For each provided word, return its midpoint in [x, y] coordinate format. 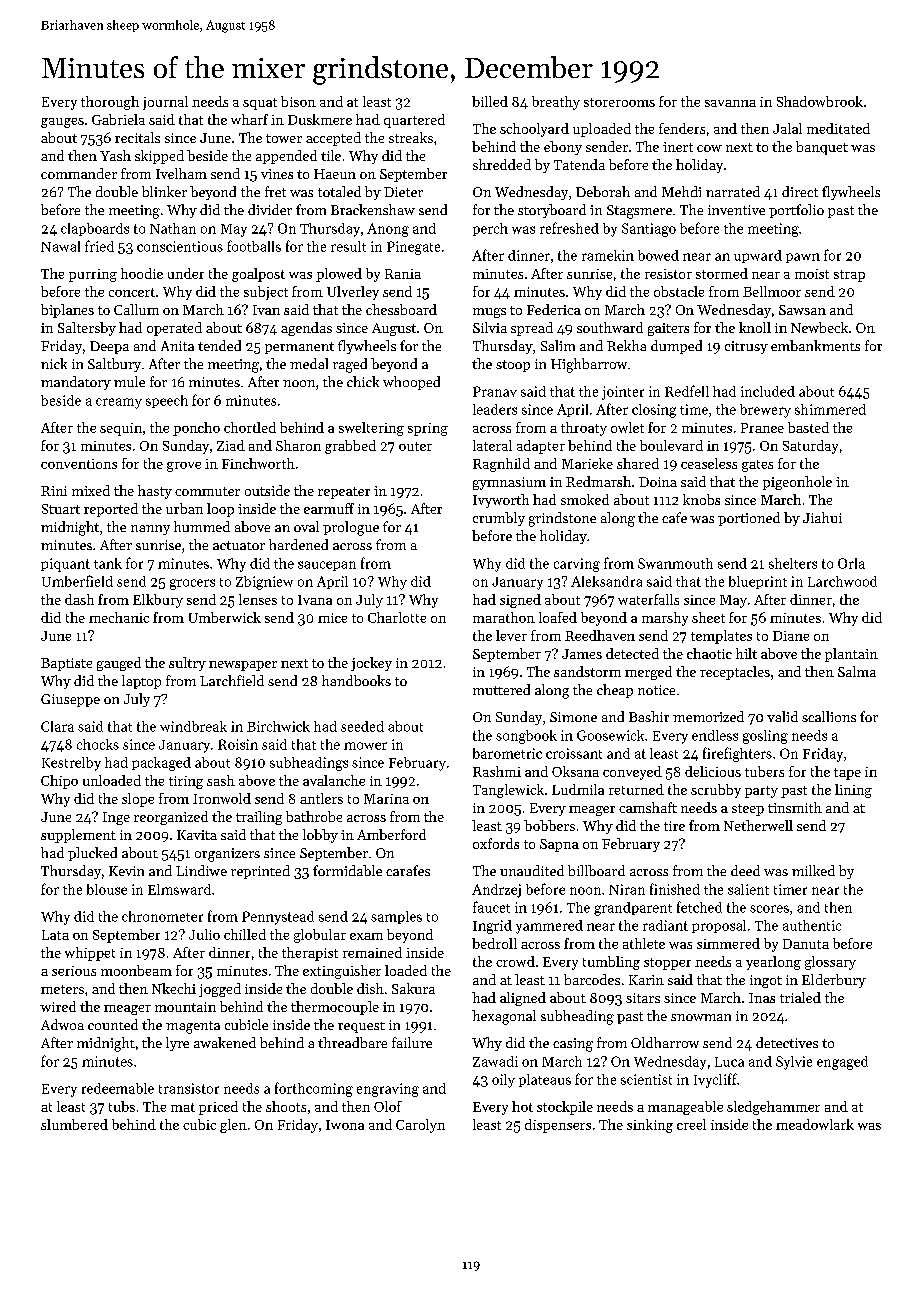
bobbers [549, 825]
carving [577, 565]
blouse [107, 889]
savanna [730, 103]
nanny [150, 530]
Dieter [403, 192]
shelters [793, 563]
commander [79, 173]
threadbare [352, 1042]
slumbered [74, 1124]
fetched [699, 907]
